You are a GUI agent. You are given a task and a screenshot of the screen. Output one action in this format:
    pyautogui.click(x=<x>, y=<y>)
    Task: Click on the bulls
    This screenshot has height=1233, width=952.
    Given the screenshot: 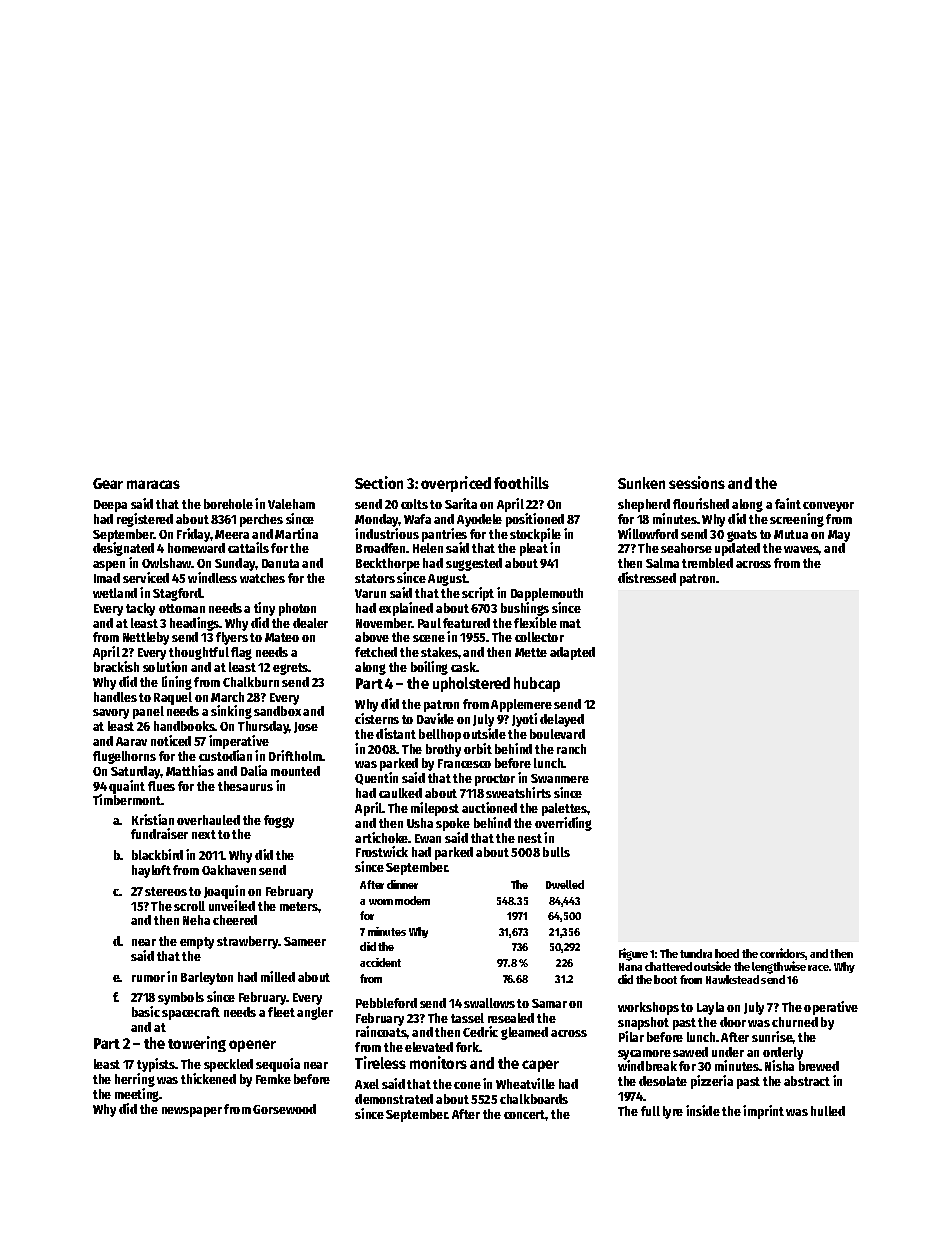 What is the action you would take?
    pyautogui.click(x=556, y=852)
